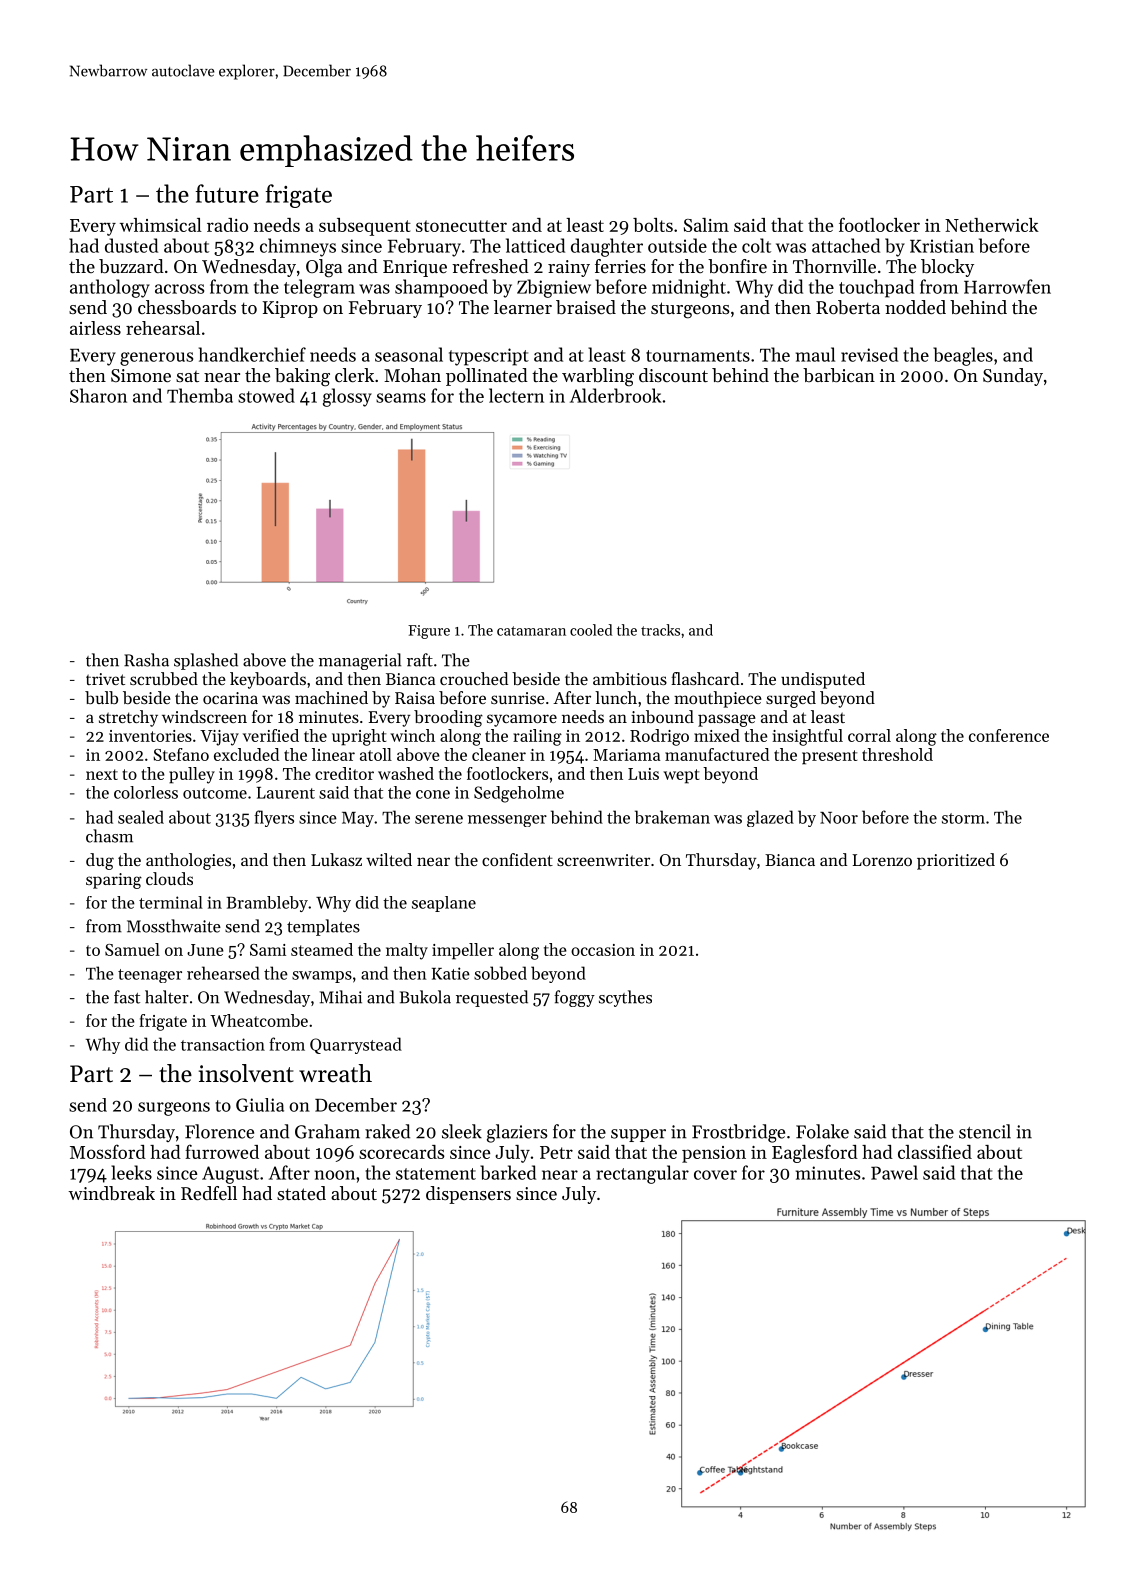  What do you see at coordinates (963, 356) in the page?
I see `beagles` at bounding box center [963, 356].
